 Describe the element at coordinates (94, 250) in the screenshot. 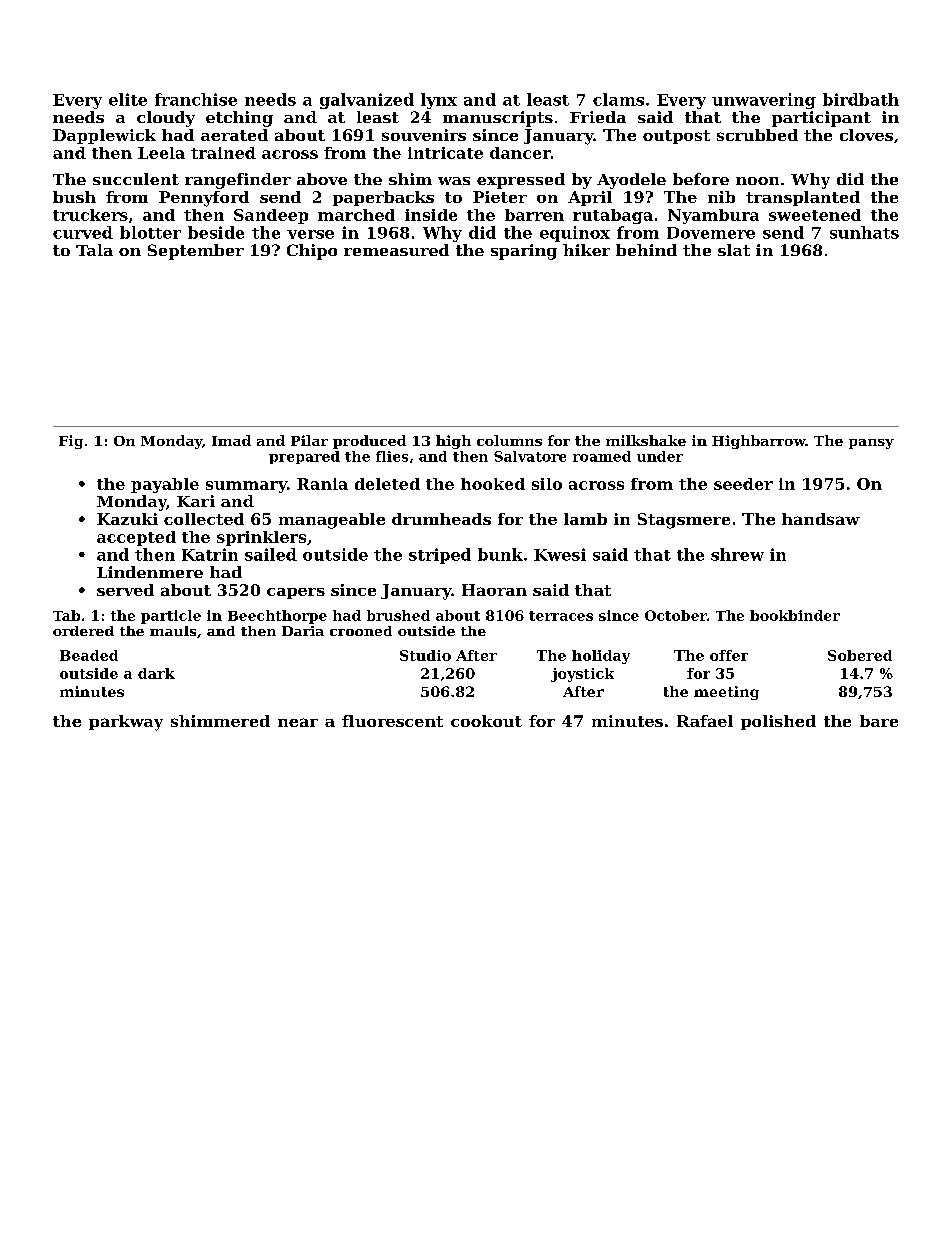

I see `Tala` at that location.
